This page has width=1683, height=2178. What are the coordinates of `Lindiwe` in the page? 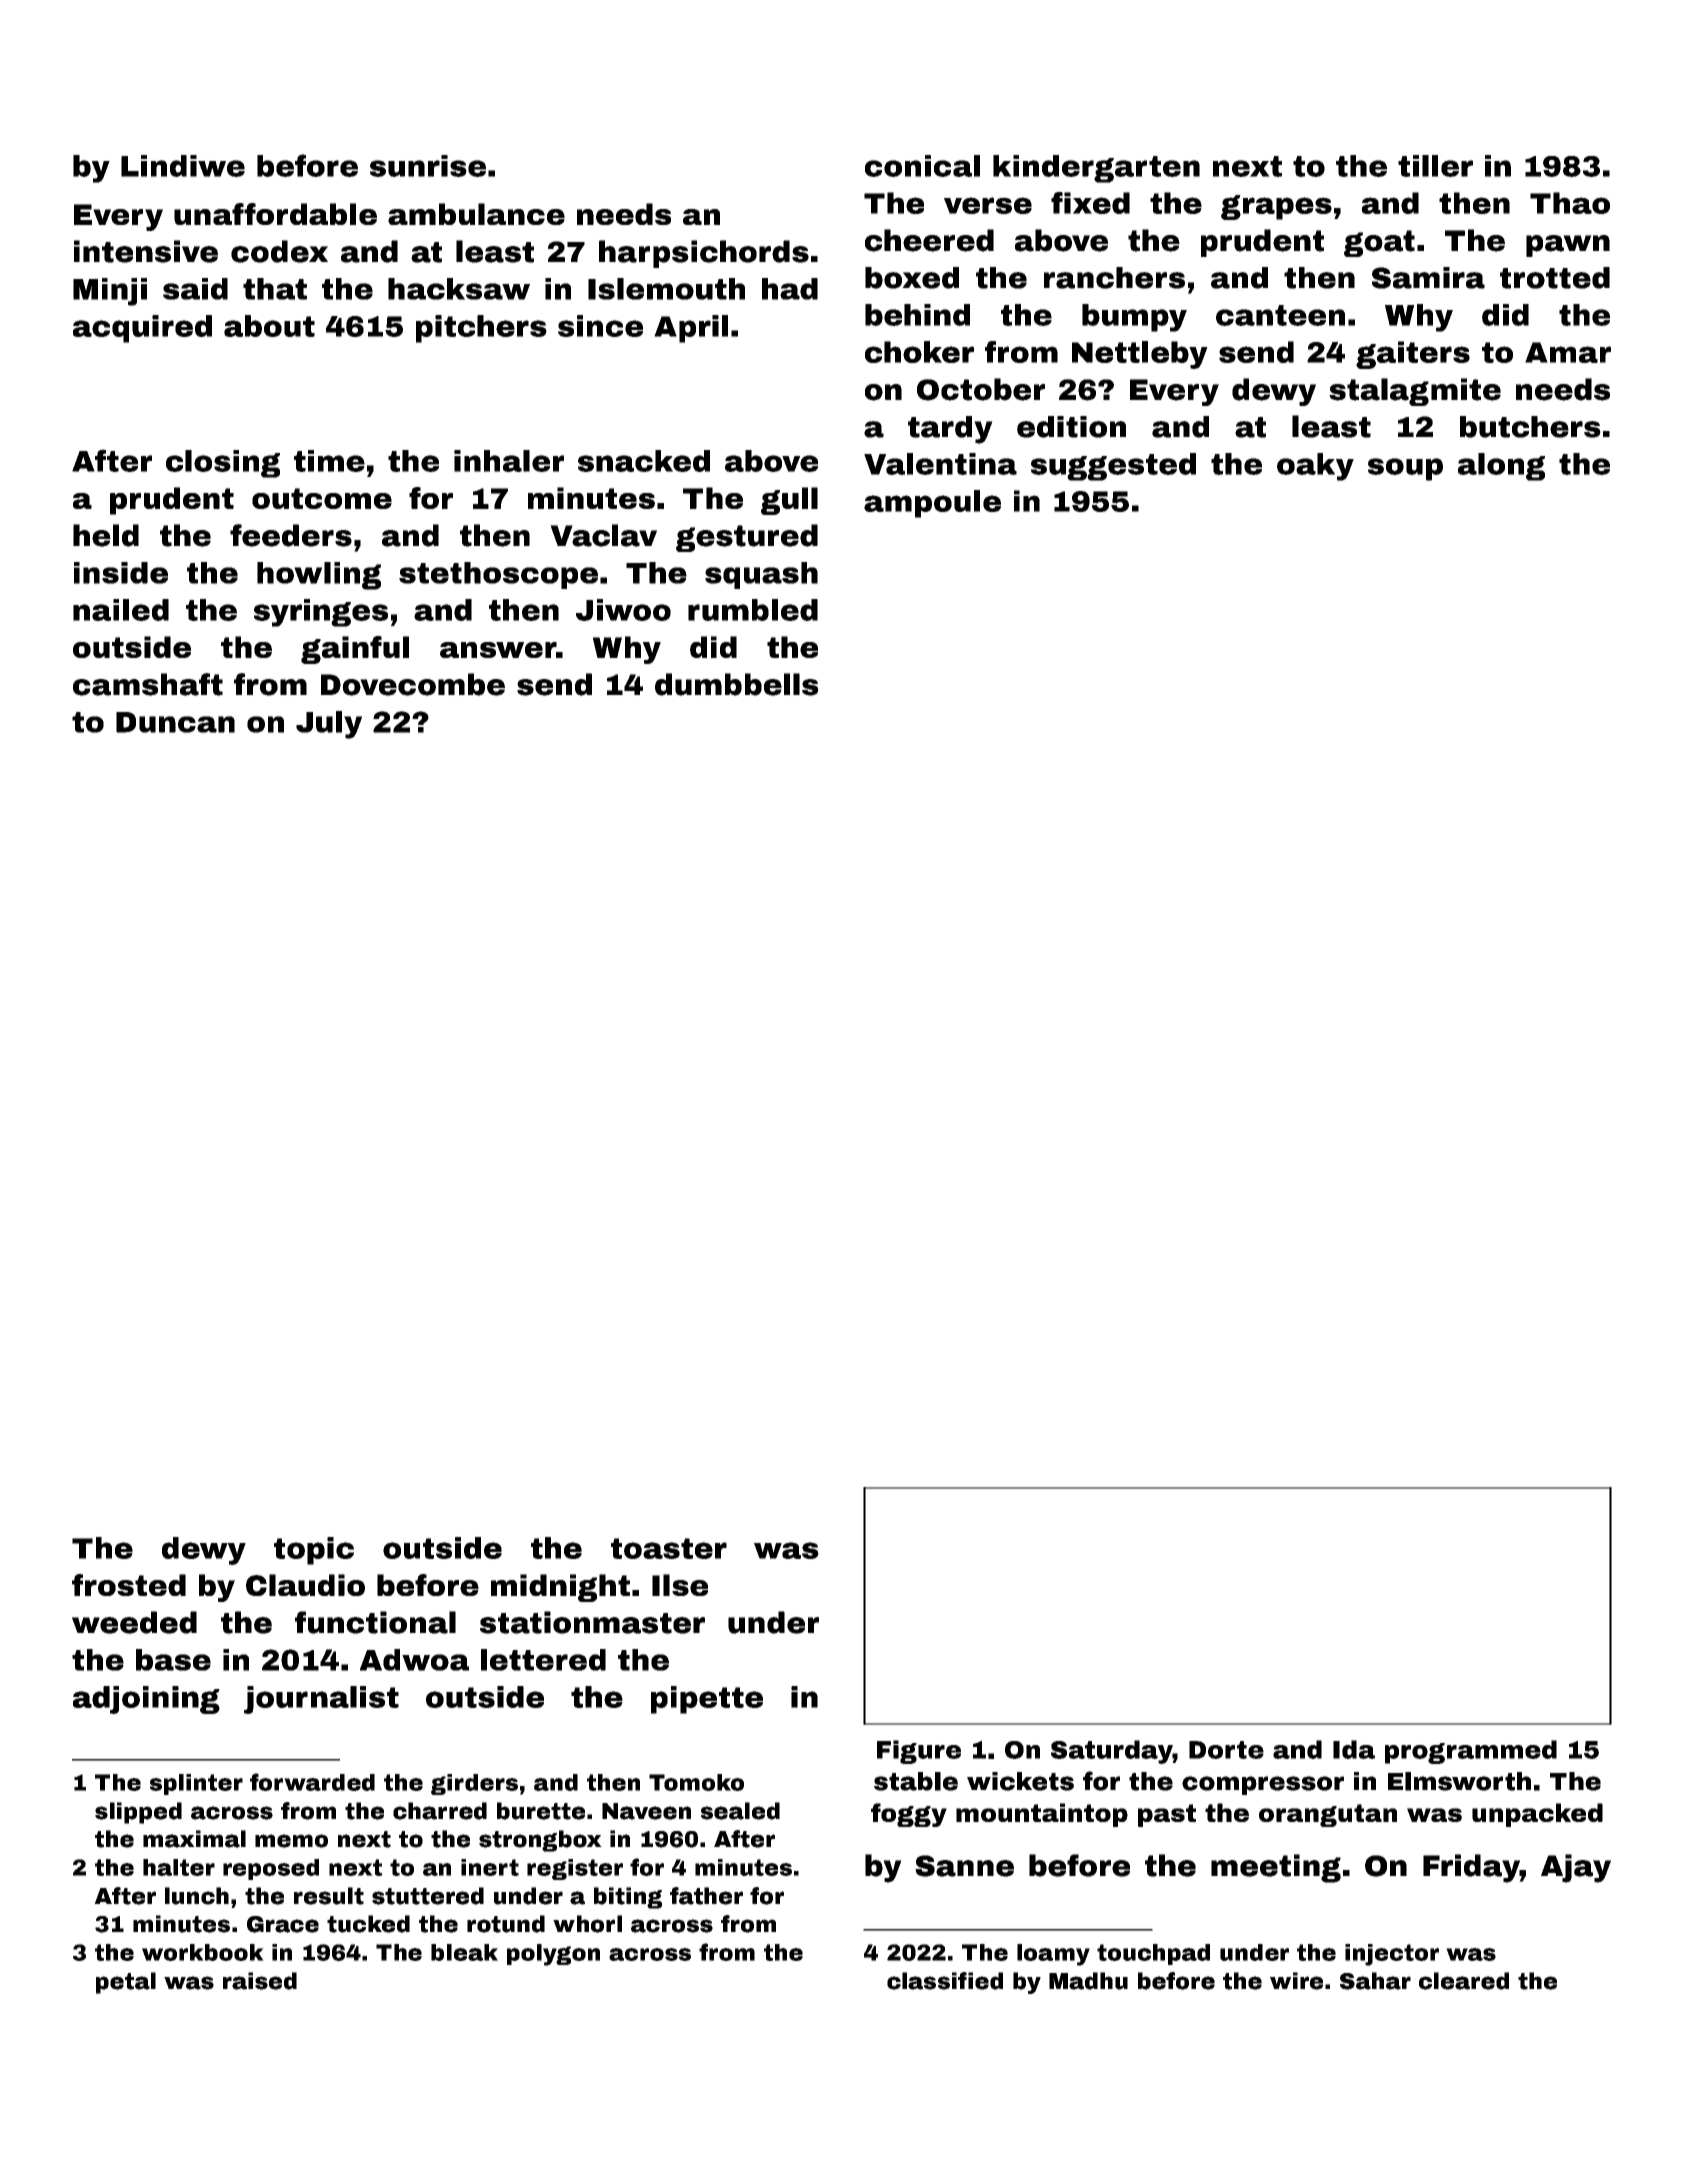 It's located at (183, 166).
